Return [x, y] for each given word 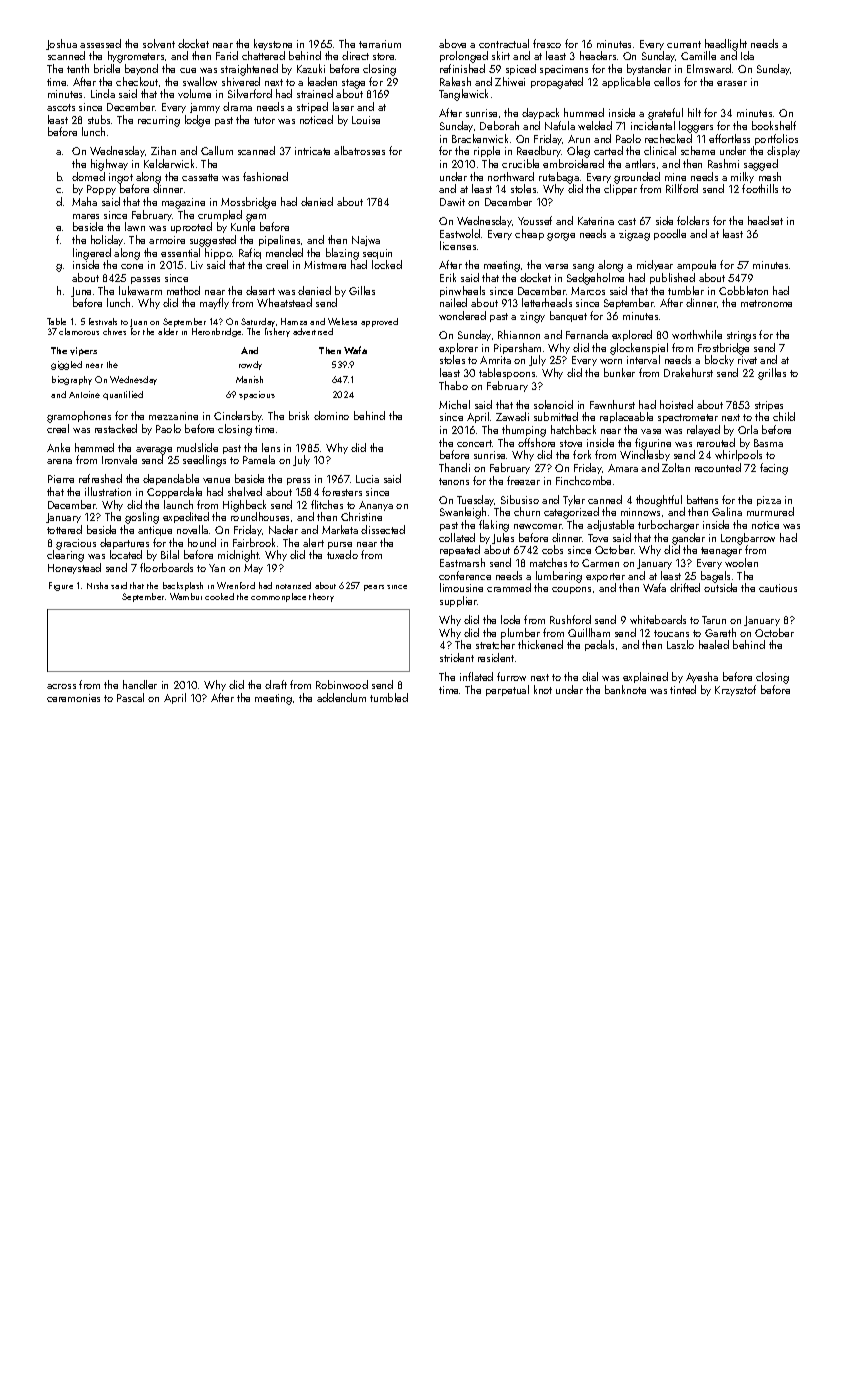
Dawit [452, 202]
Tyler [574, 500]
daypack [540, 113]
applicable [626, 82]
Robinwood [342, 684]
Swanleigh [463, 513]
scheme [698, 150]
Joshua [61, 44]
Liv [197, 265]
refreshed [100, 478]
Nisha [97, 585]
